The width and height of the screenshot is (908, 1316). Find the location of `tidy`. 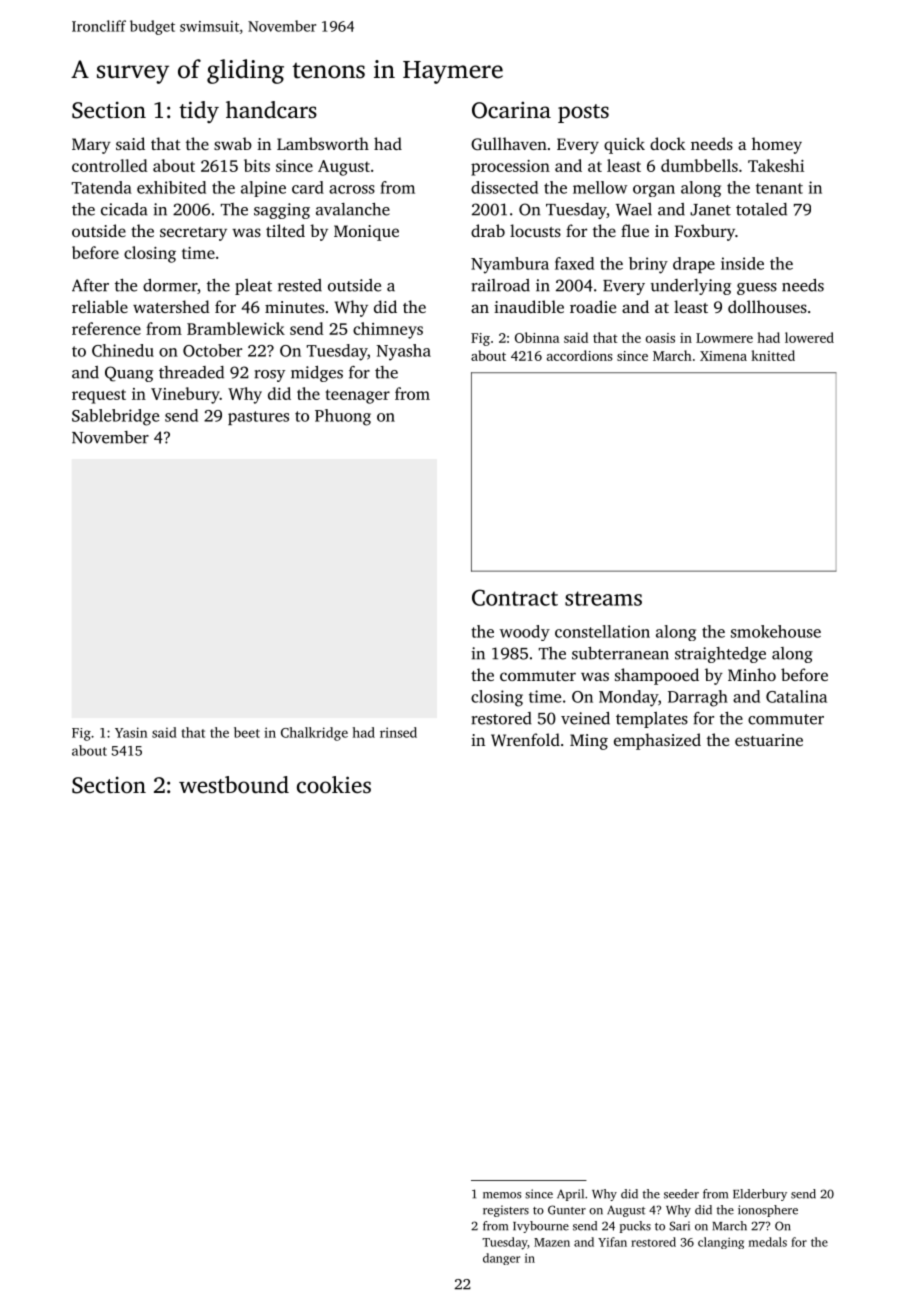

tidy is located at coordinates (199, 112).
